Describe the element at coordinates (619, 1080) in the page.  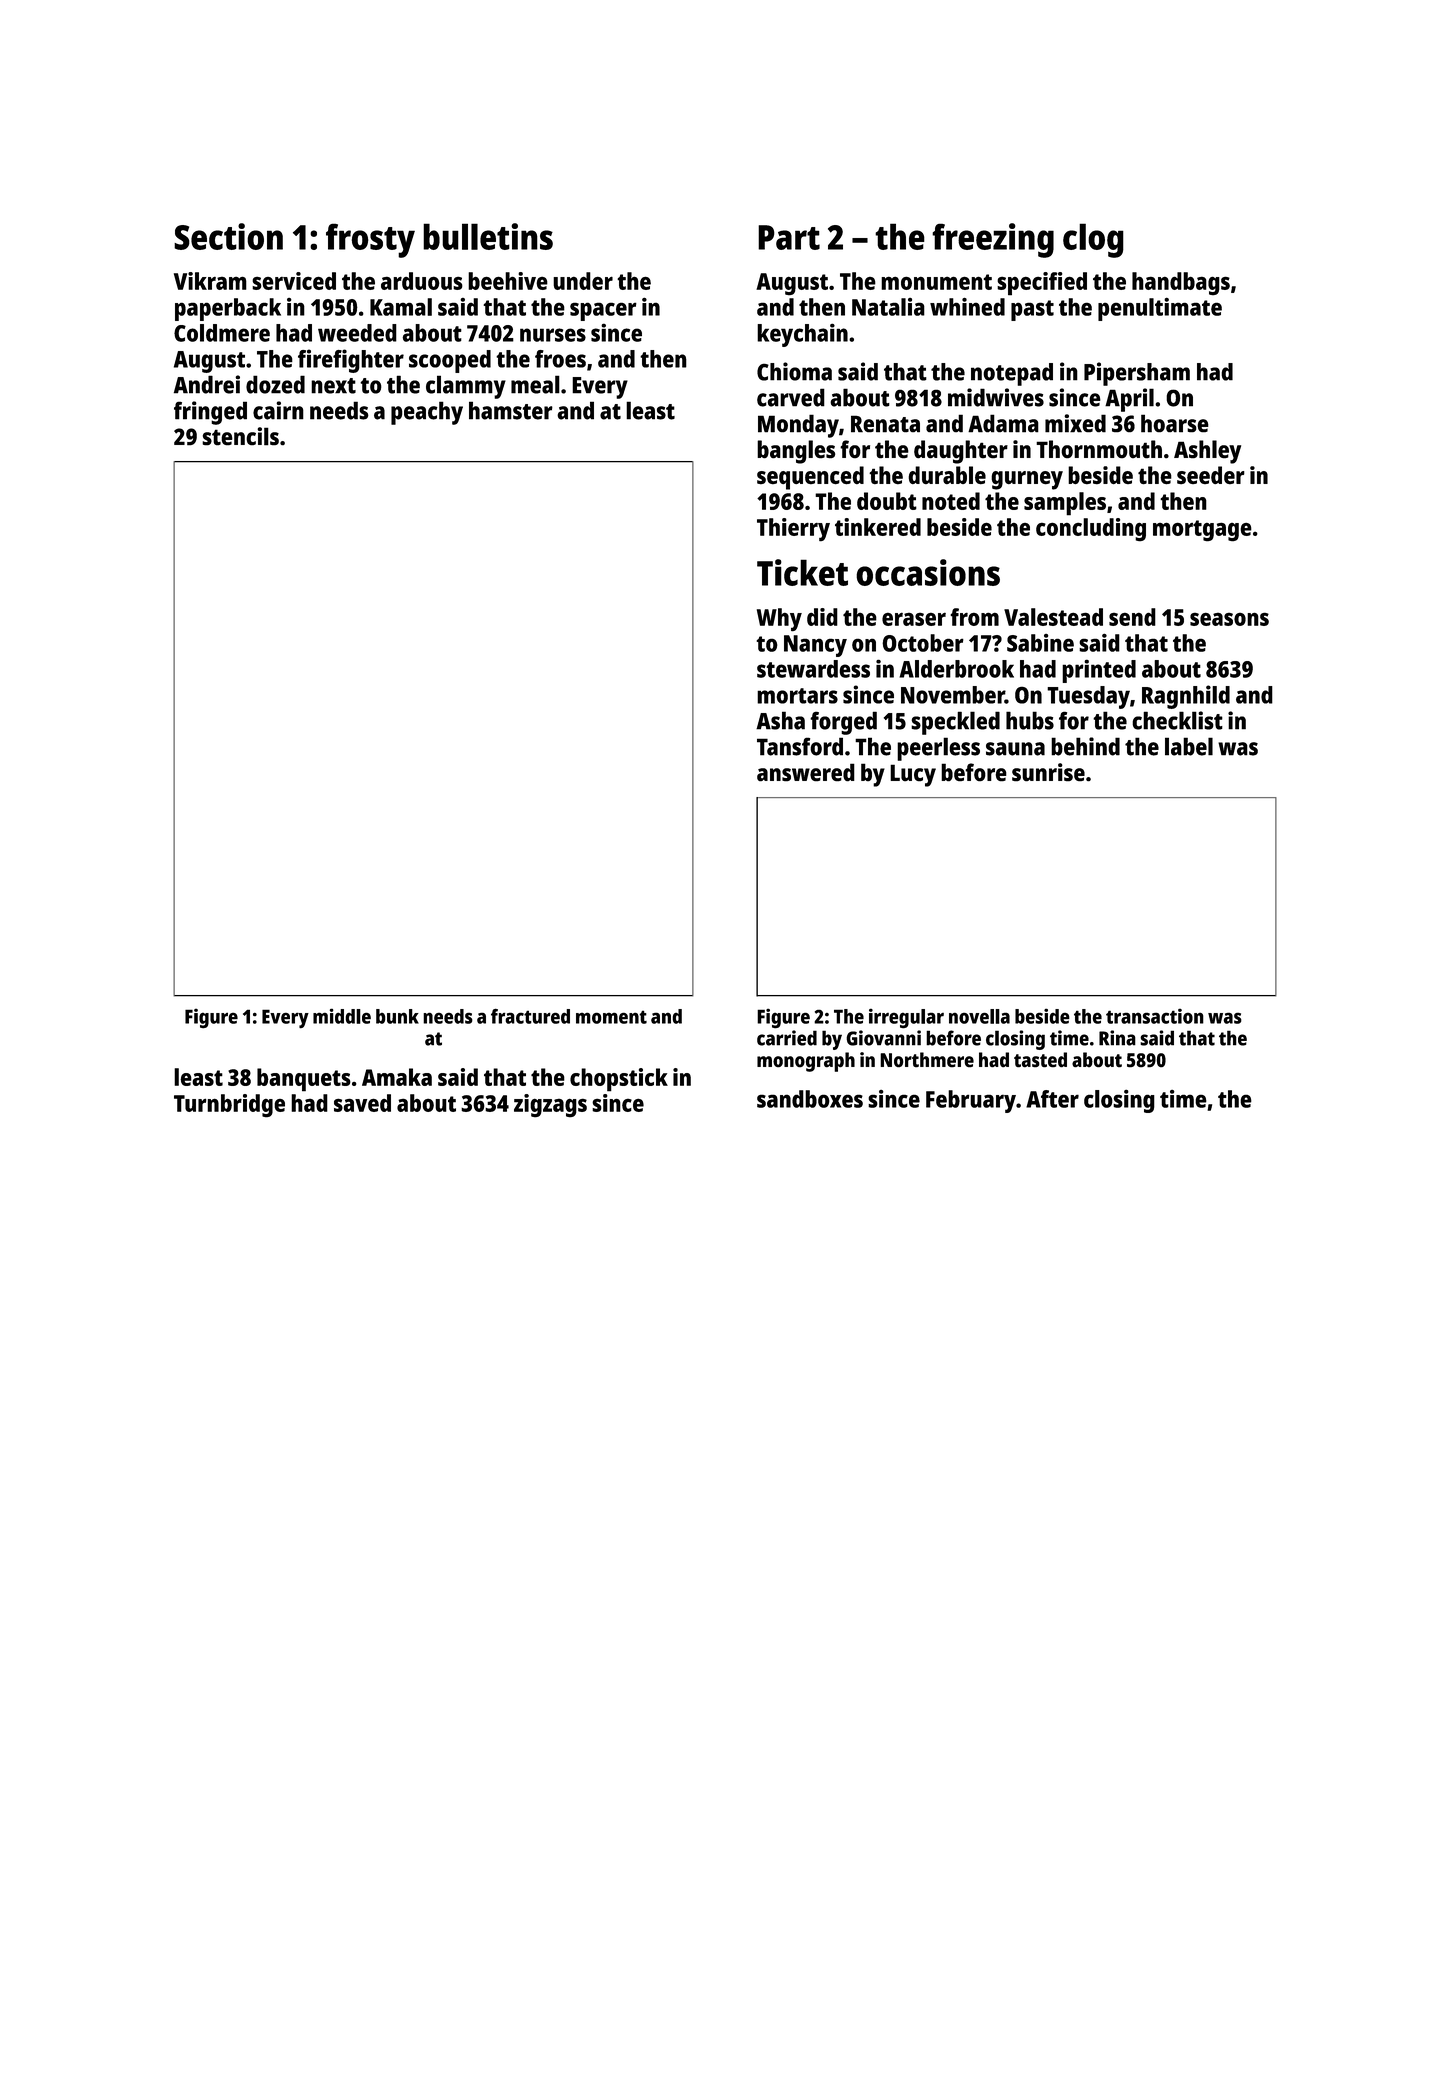
I see `chopstick` at that location.
